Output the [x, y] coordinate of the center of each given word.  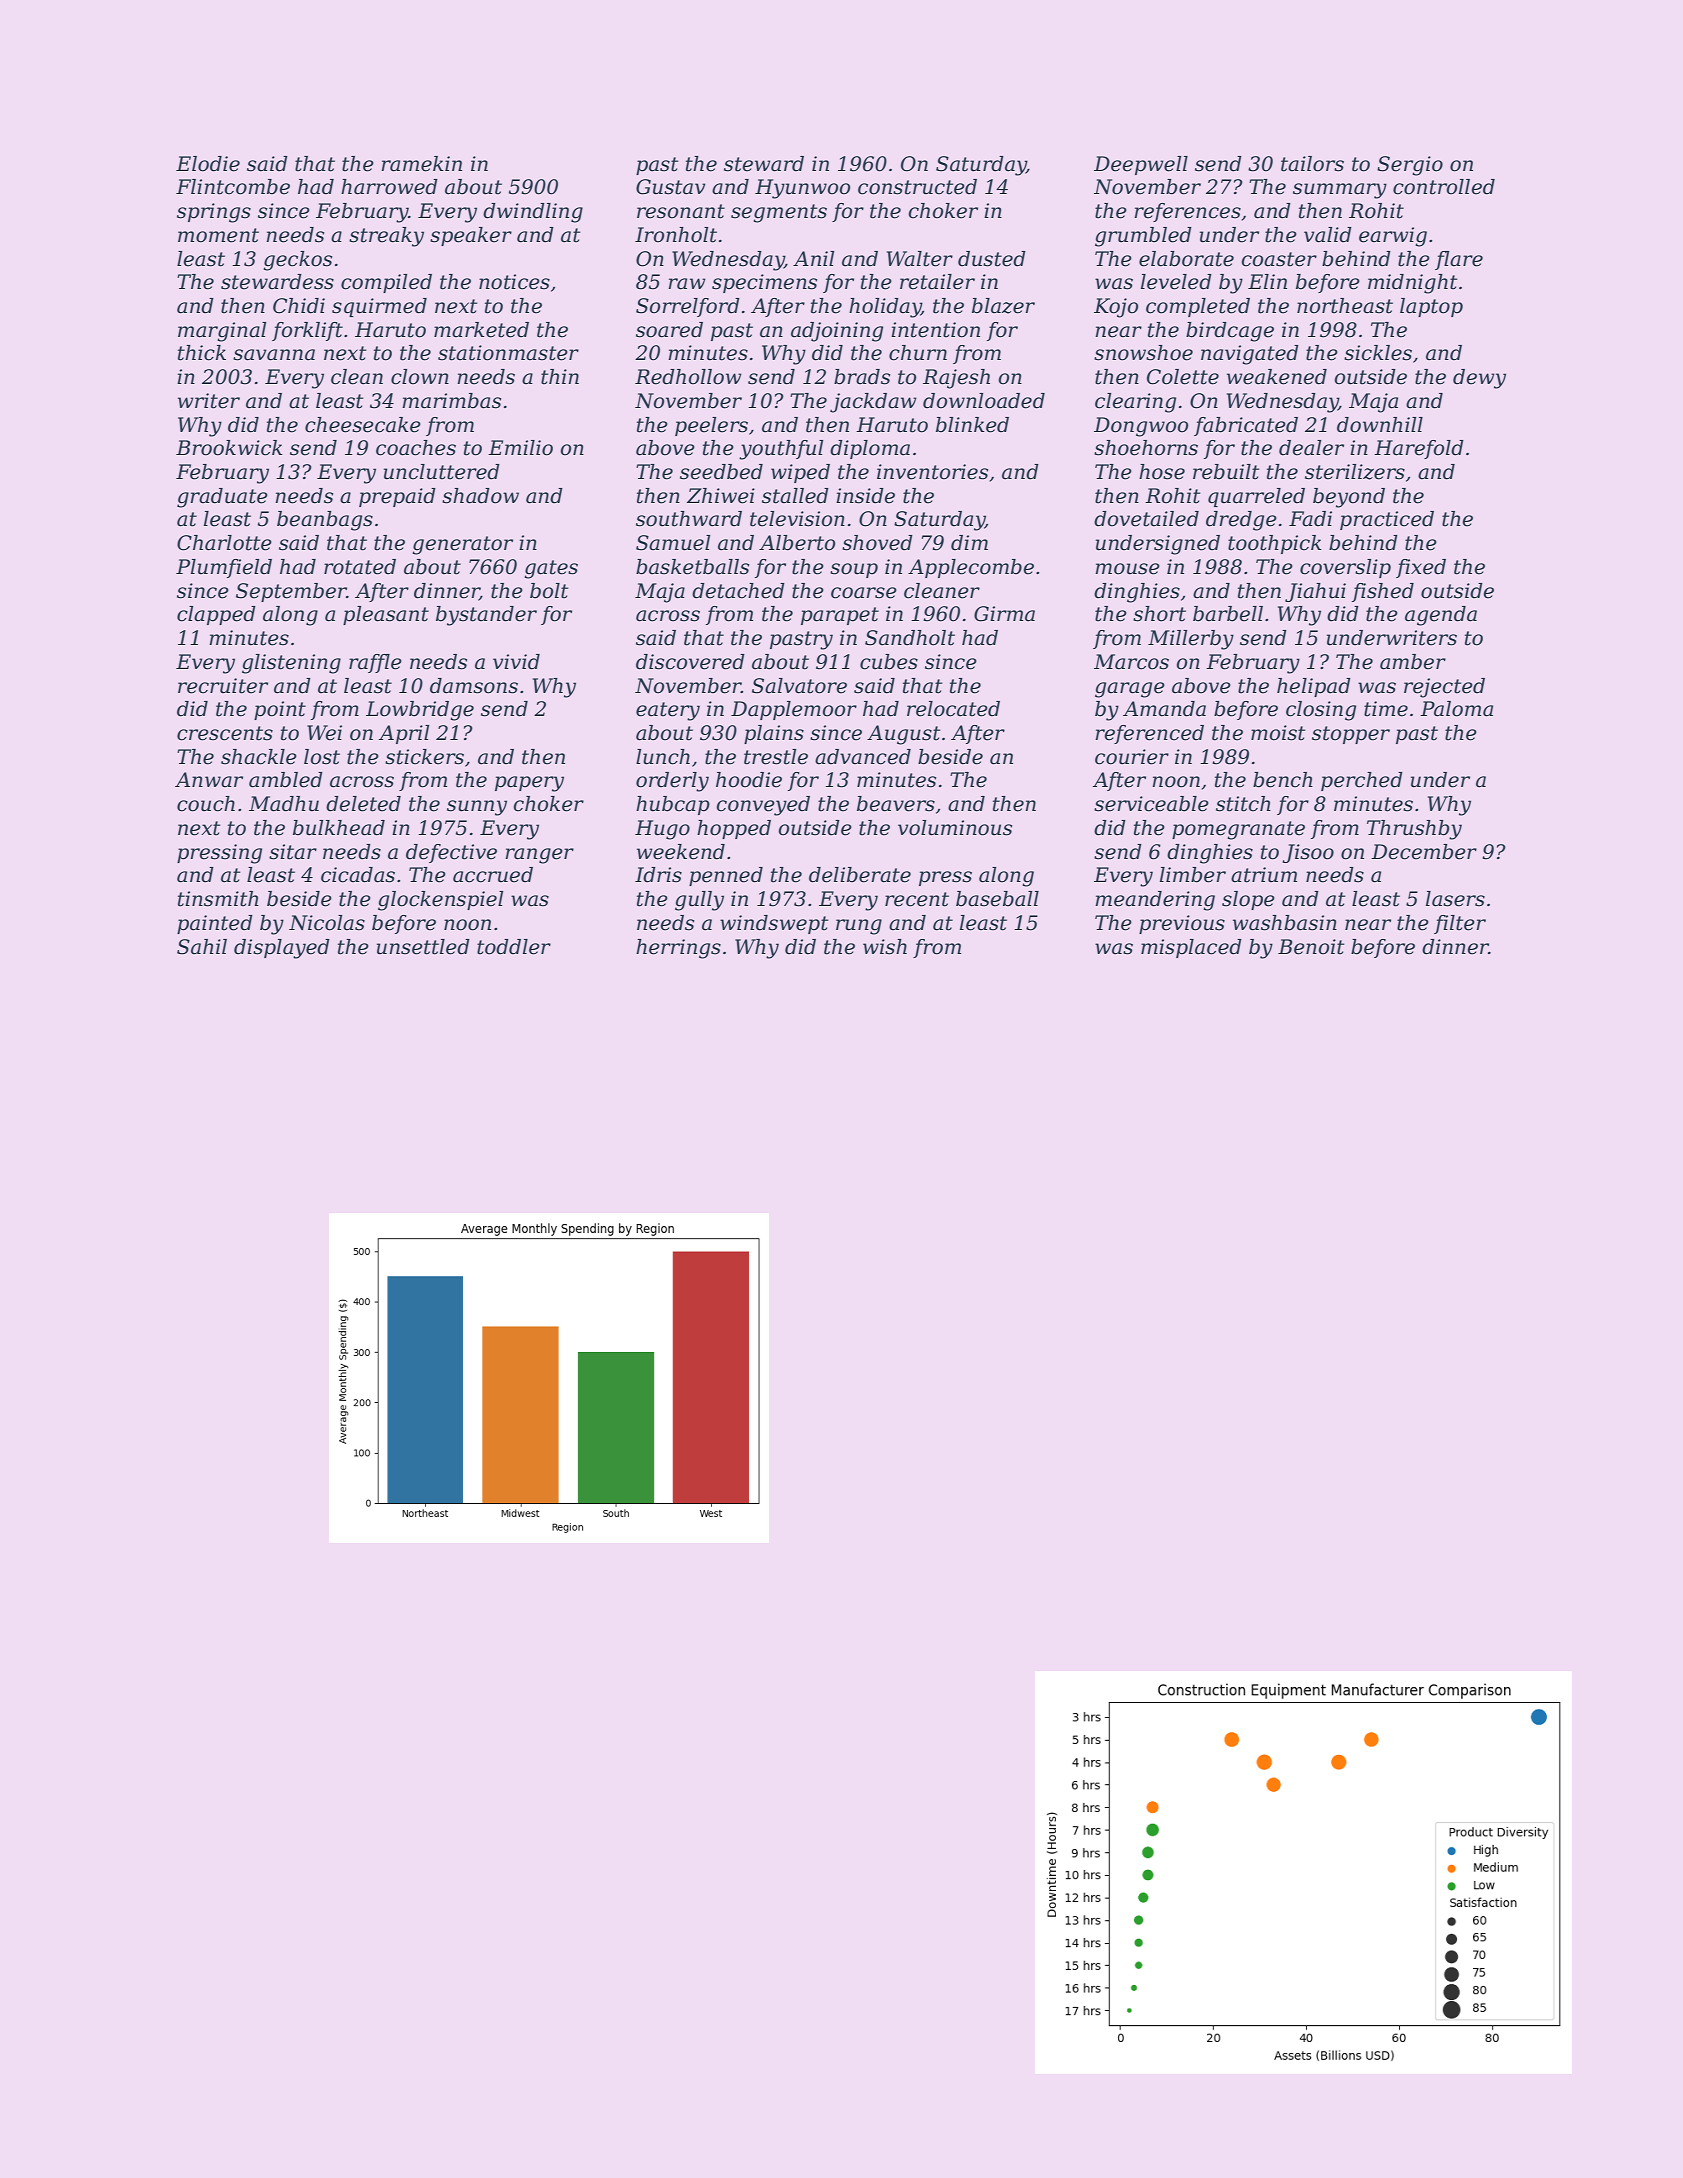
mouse [1127, 569]
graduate [222, 498]
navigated [1250, 355]
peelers [711, 426]
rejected [1444, 688]
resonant [681, 211]
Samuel [673, 543]
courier [1132, 757]
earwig [1393, 237]
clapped [216, 615]
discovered [690, 662]
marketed [481, 330]
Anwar [209, 780]
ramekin [421, 164]
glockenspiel [440, 901]
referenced [1149, 734]
